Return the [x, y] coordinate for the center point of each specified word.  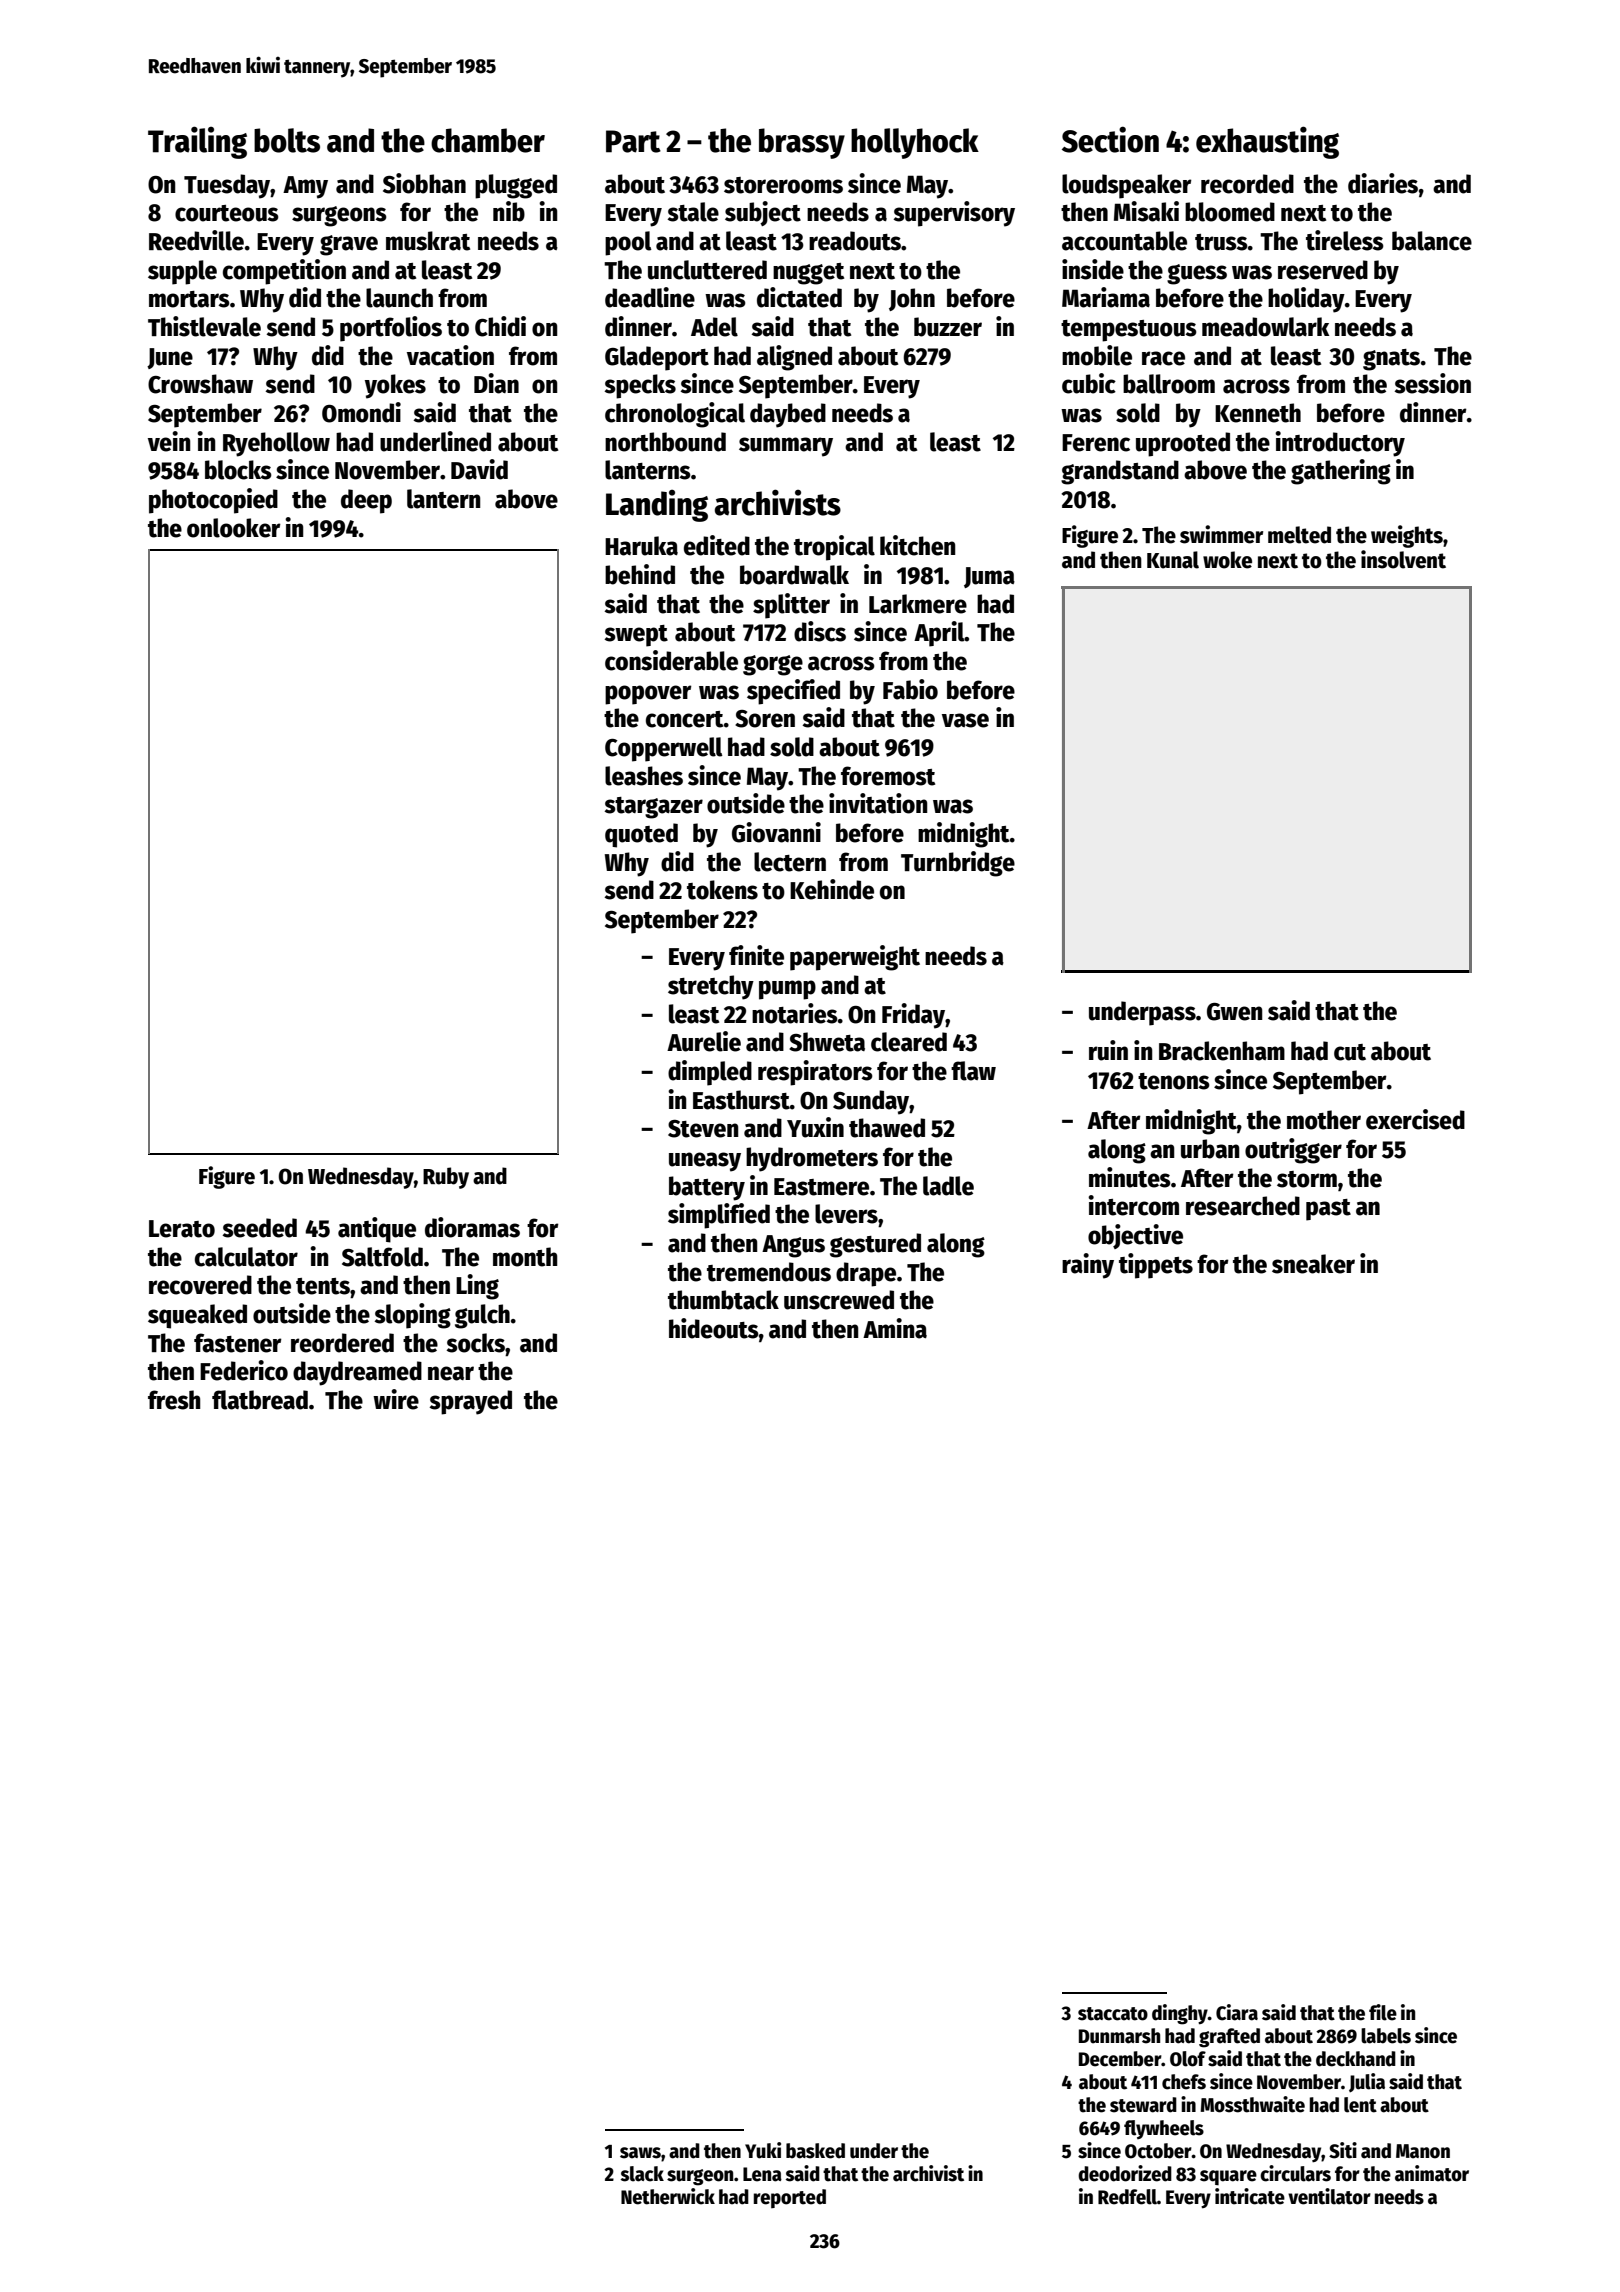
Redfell [1127, 2197]
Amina [895, 1328]
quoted [641, 835]
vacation [450, 355]
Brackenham [1222, 1051]
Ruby [446, 1178]
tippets [1156, 1266]
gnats [1391, 360]
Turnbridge [958, 864]
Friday [913, 1016]
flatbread [260, 1400]
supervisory [954, 214]
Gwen [1235, 1012]
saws [640, 2153]
